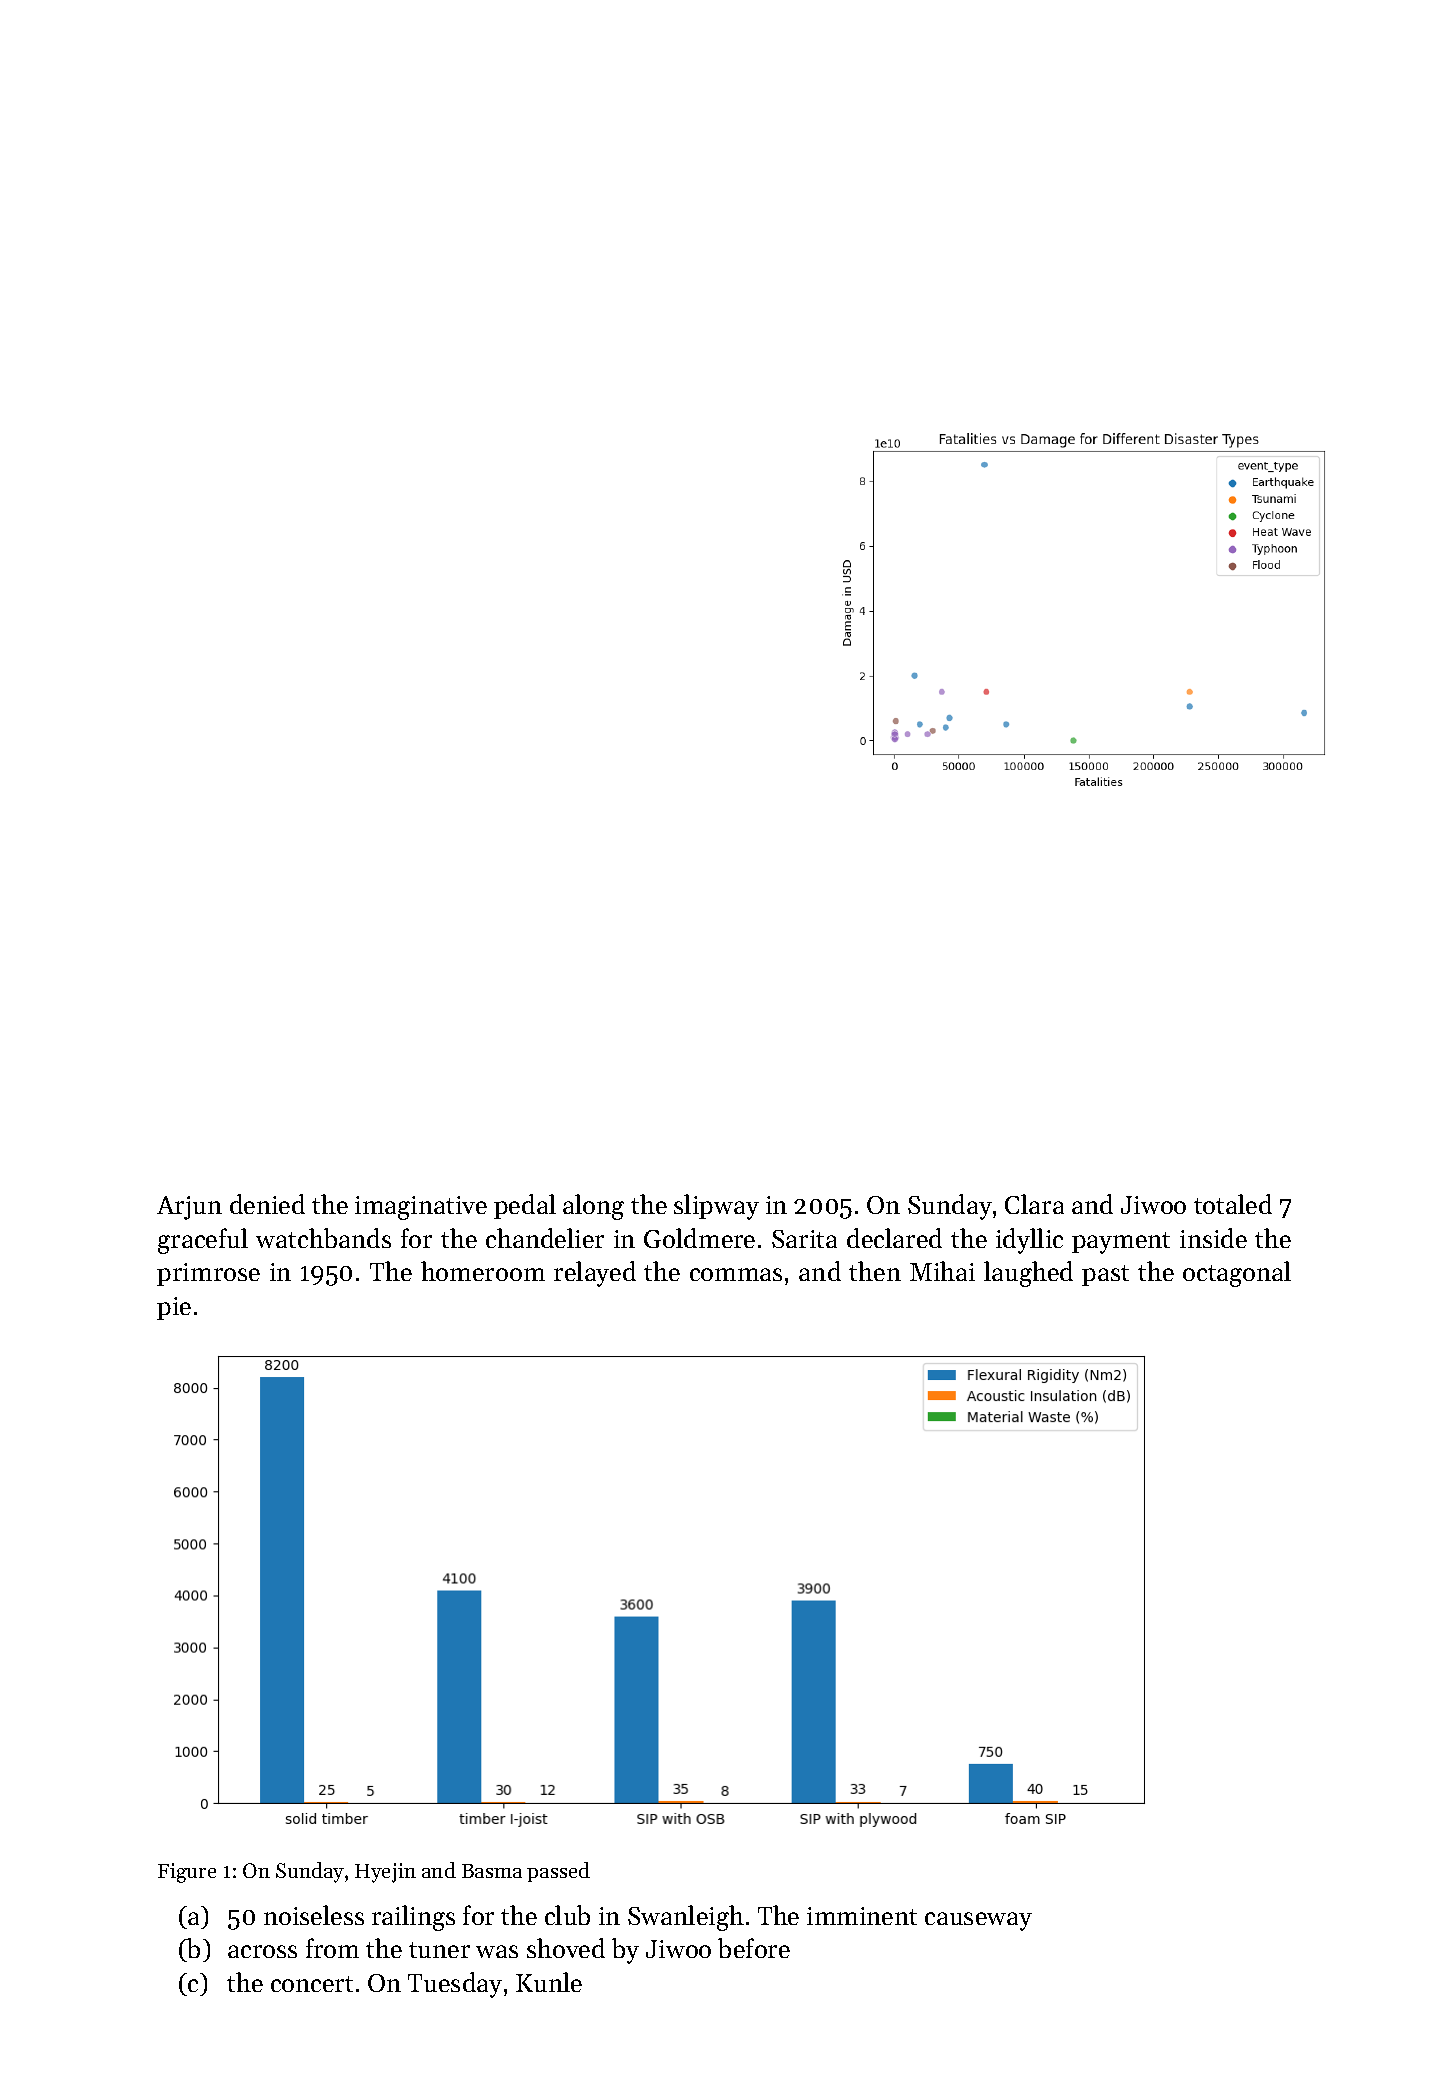  What do you see at coordinates (593, 1207) in the page?
I see `along` at bounding box center [593, 1207].
